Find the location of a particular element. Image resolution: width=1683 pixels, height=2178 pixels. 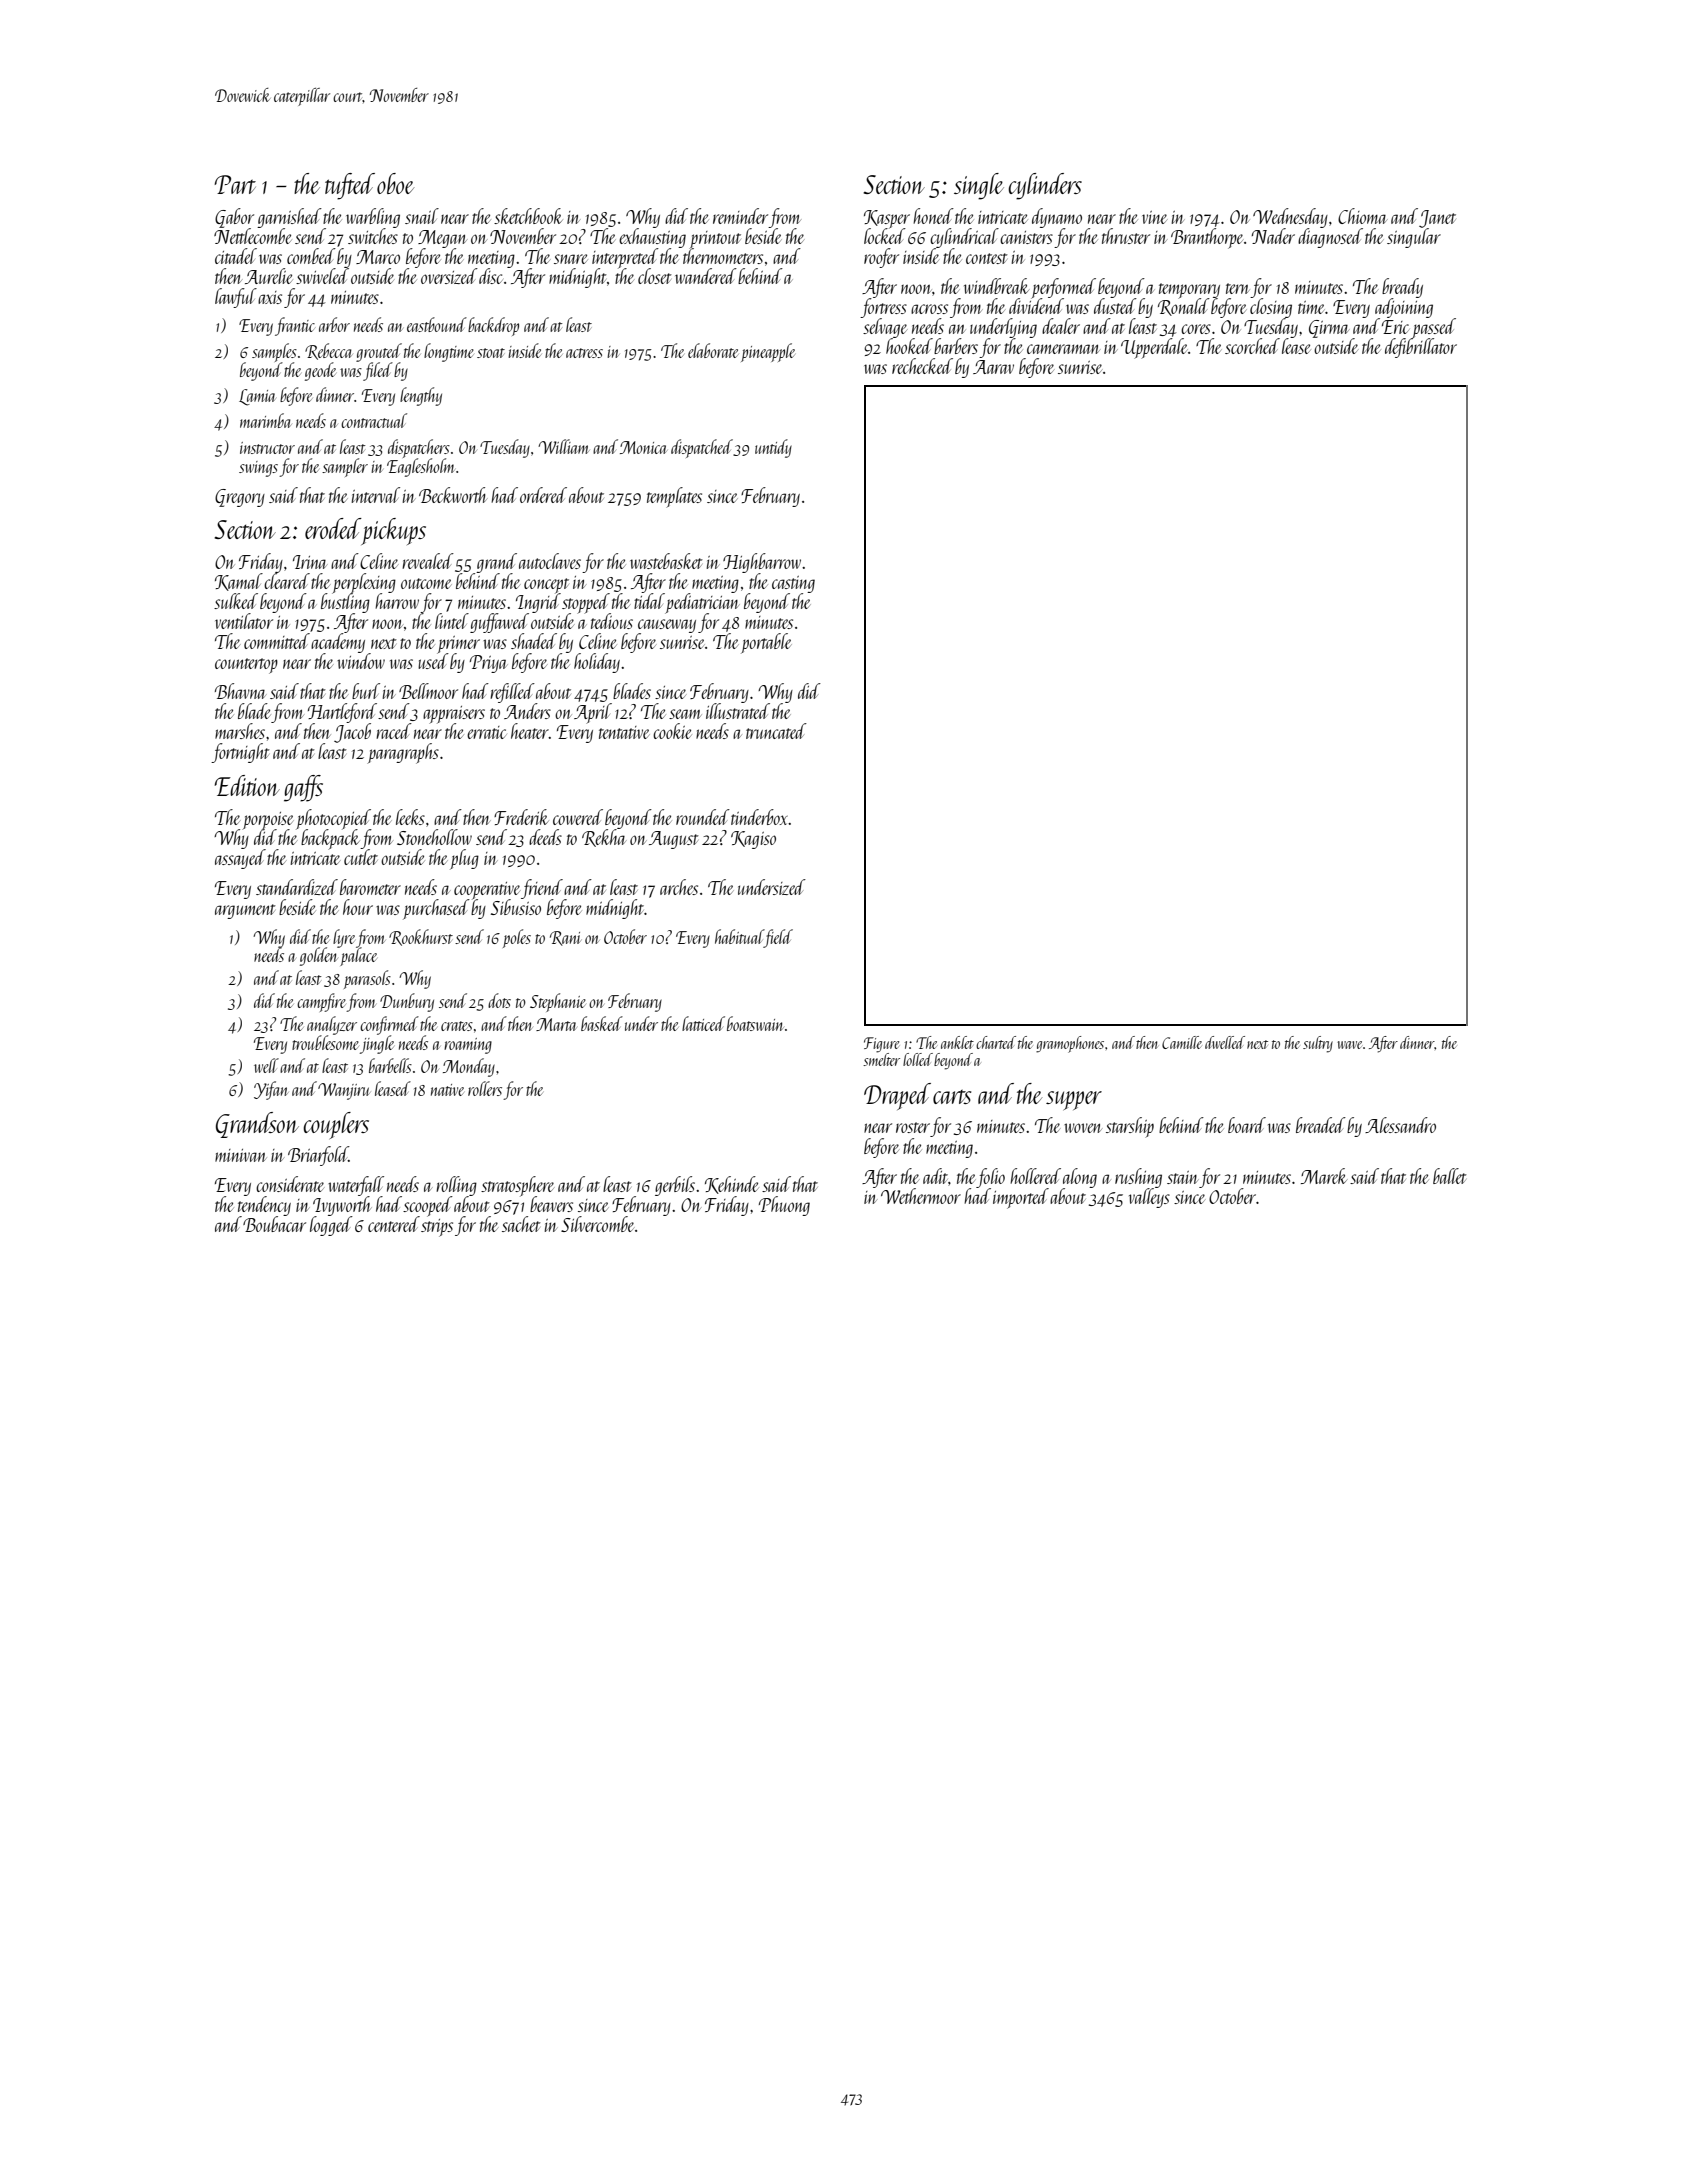

pineapple is located at coordinates (768, 352).
